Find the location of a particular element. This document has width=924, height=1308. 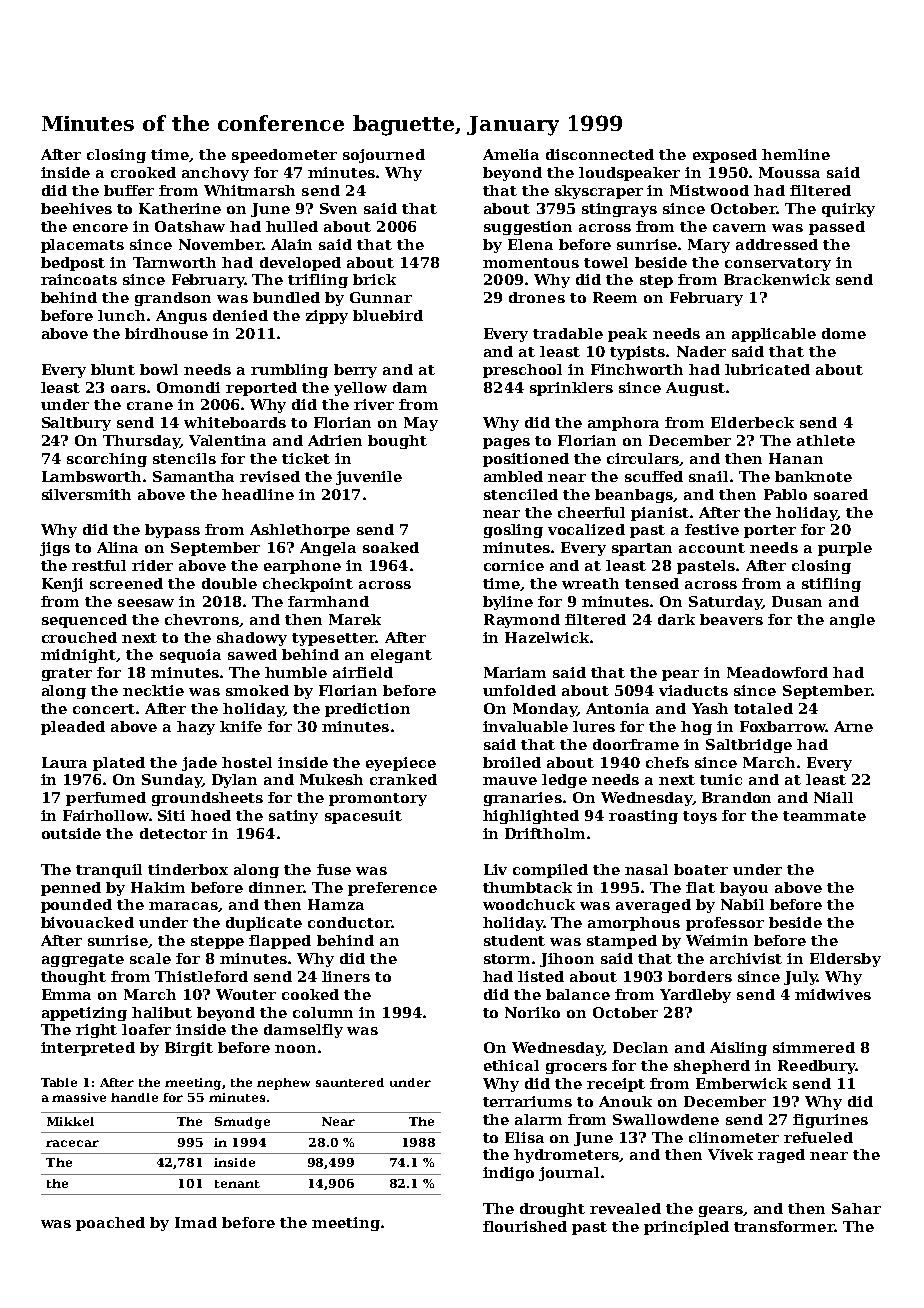

Imad is located at coordinates (196, 1222).
